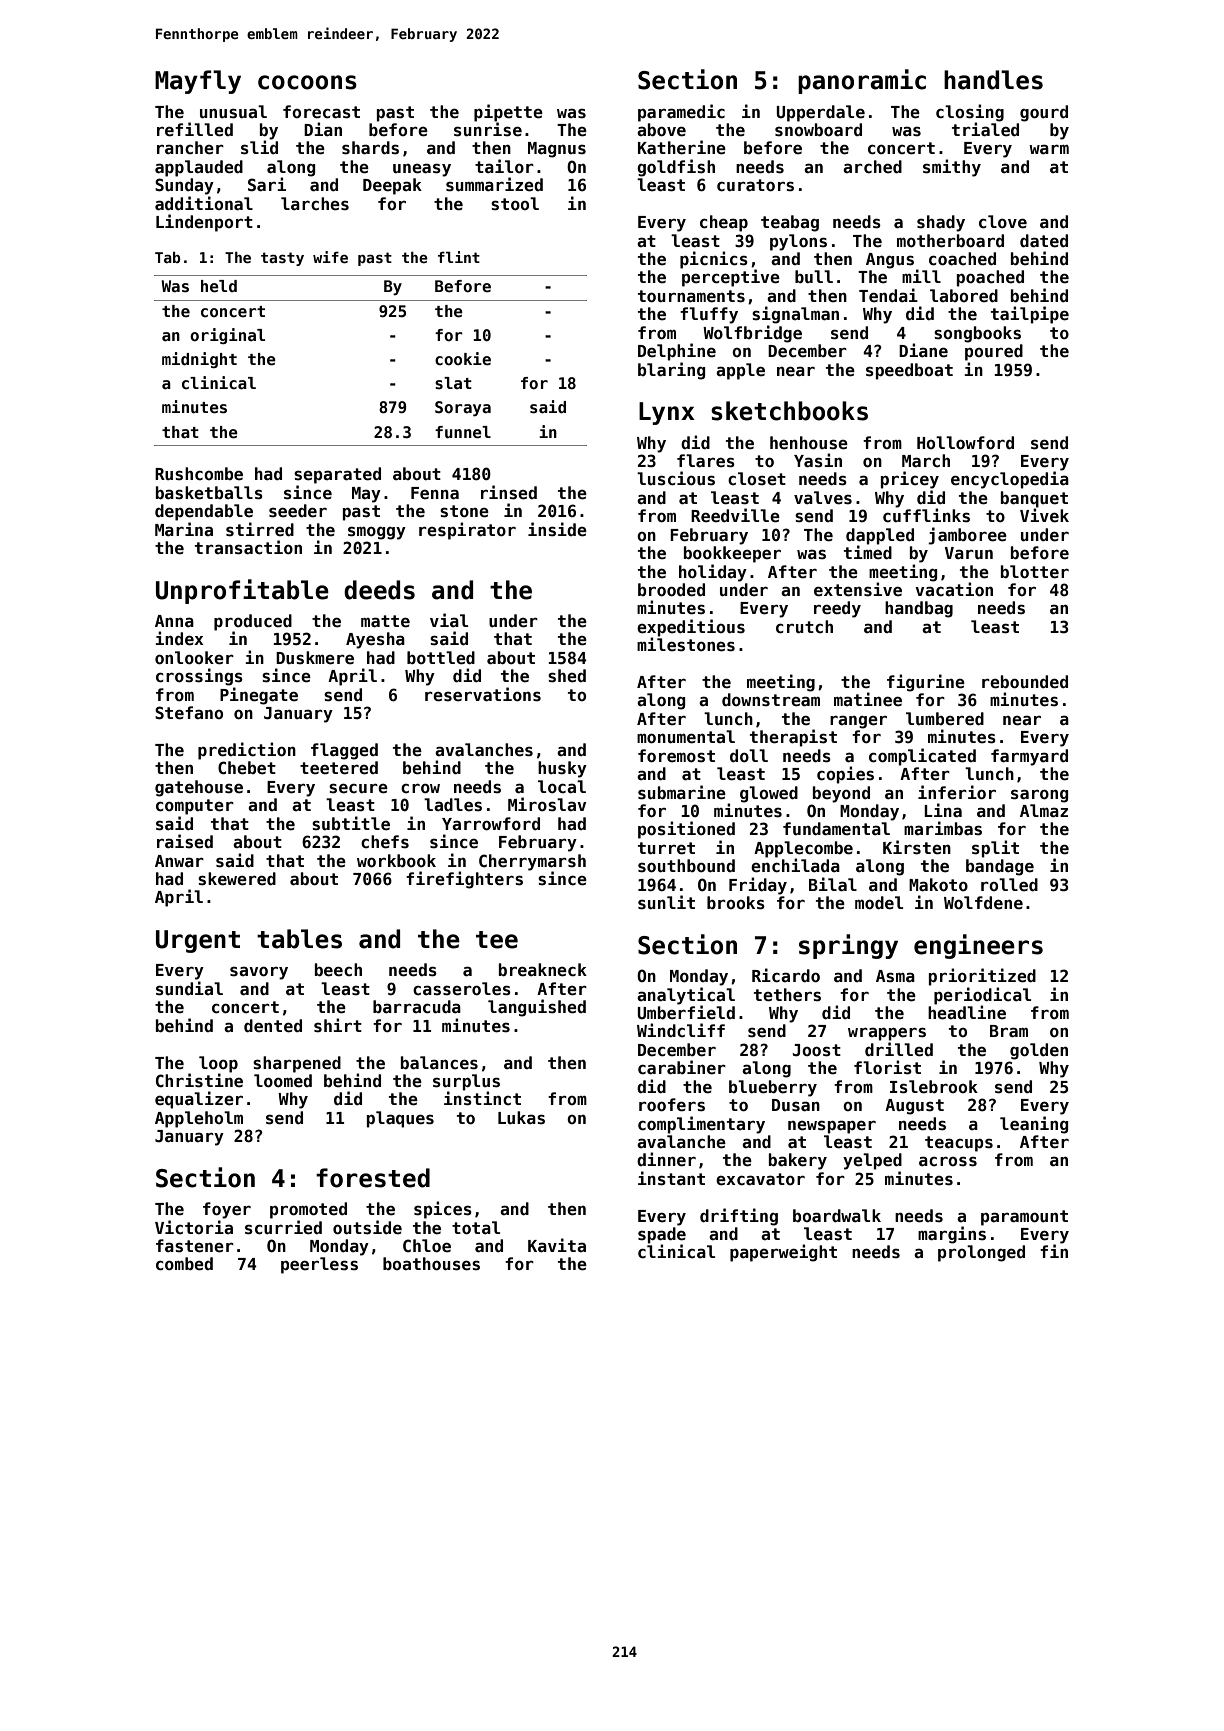 The image size is (1224, 1731). What do you see at coordinates (227, 1210) in the image?
I see `foyer` at bounding box center [227, 1210].
